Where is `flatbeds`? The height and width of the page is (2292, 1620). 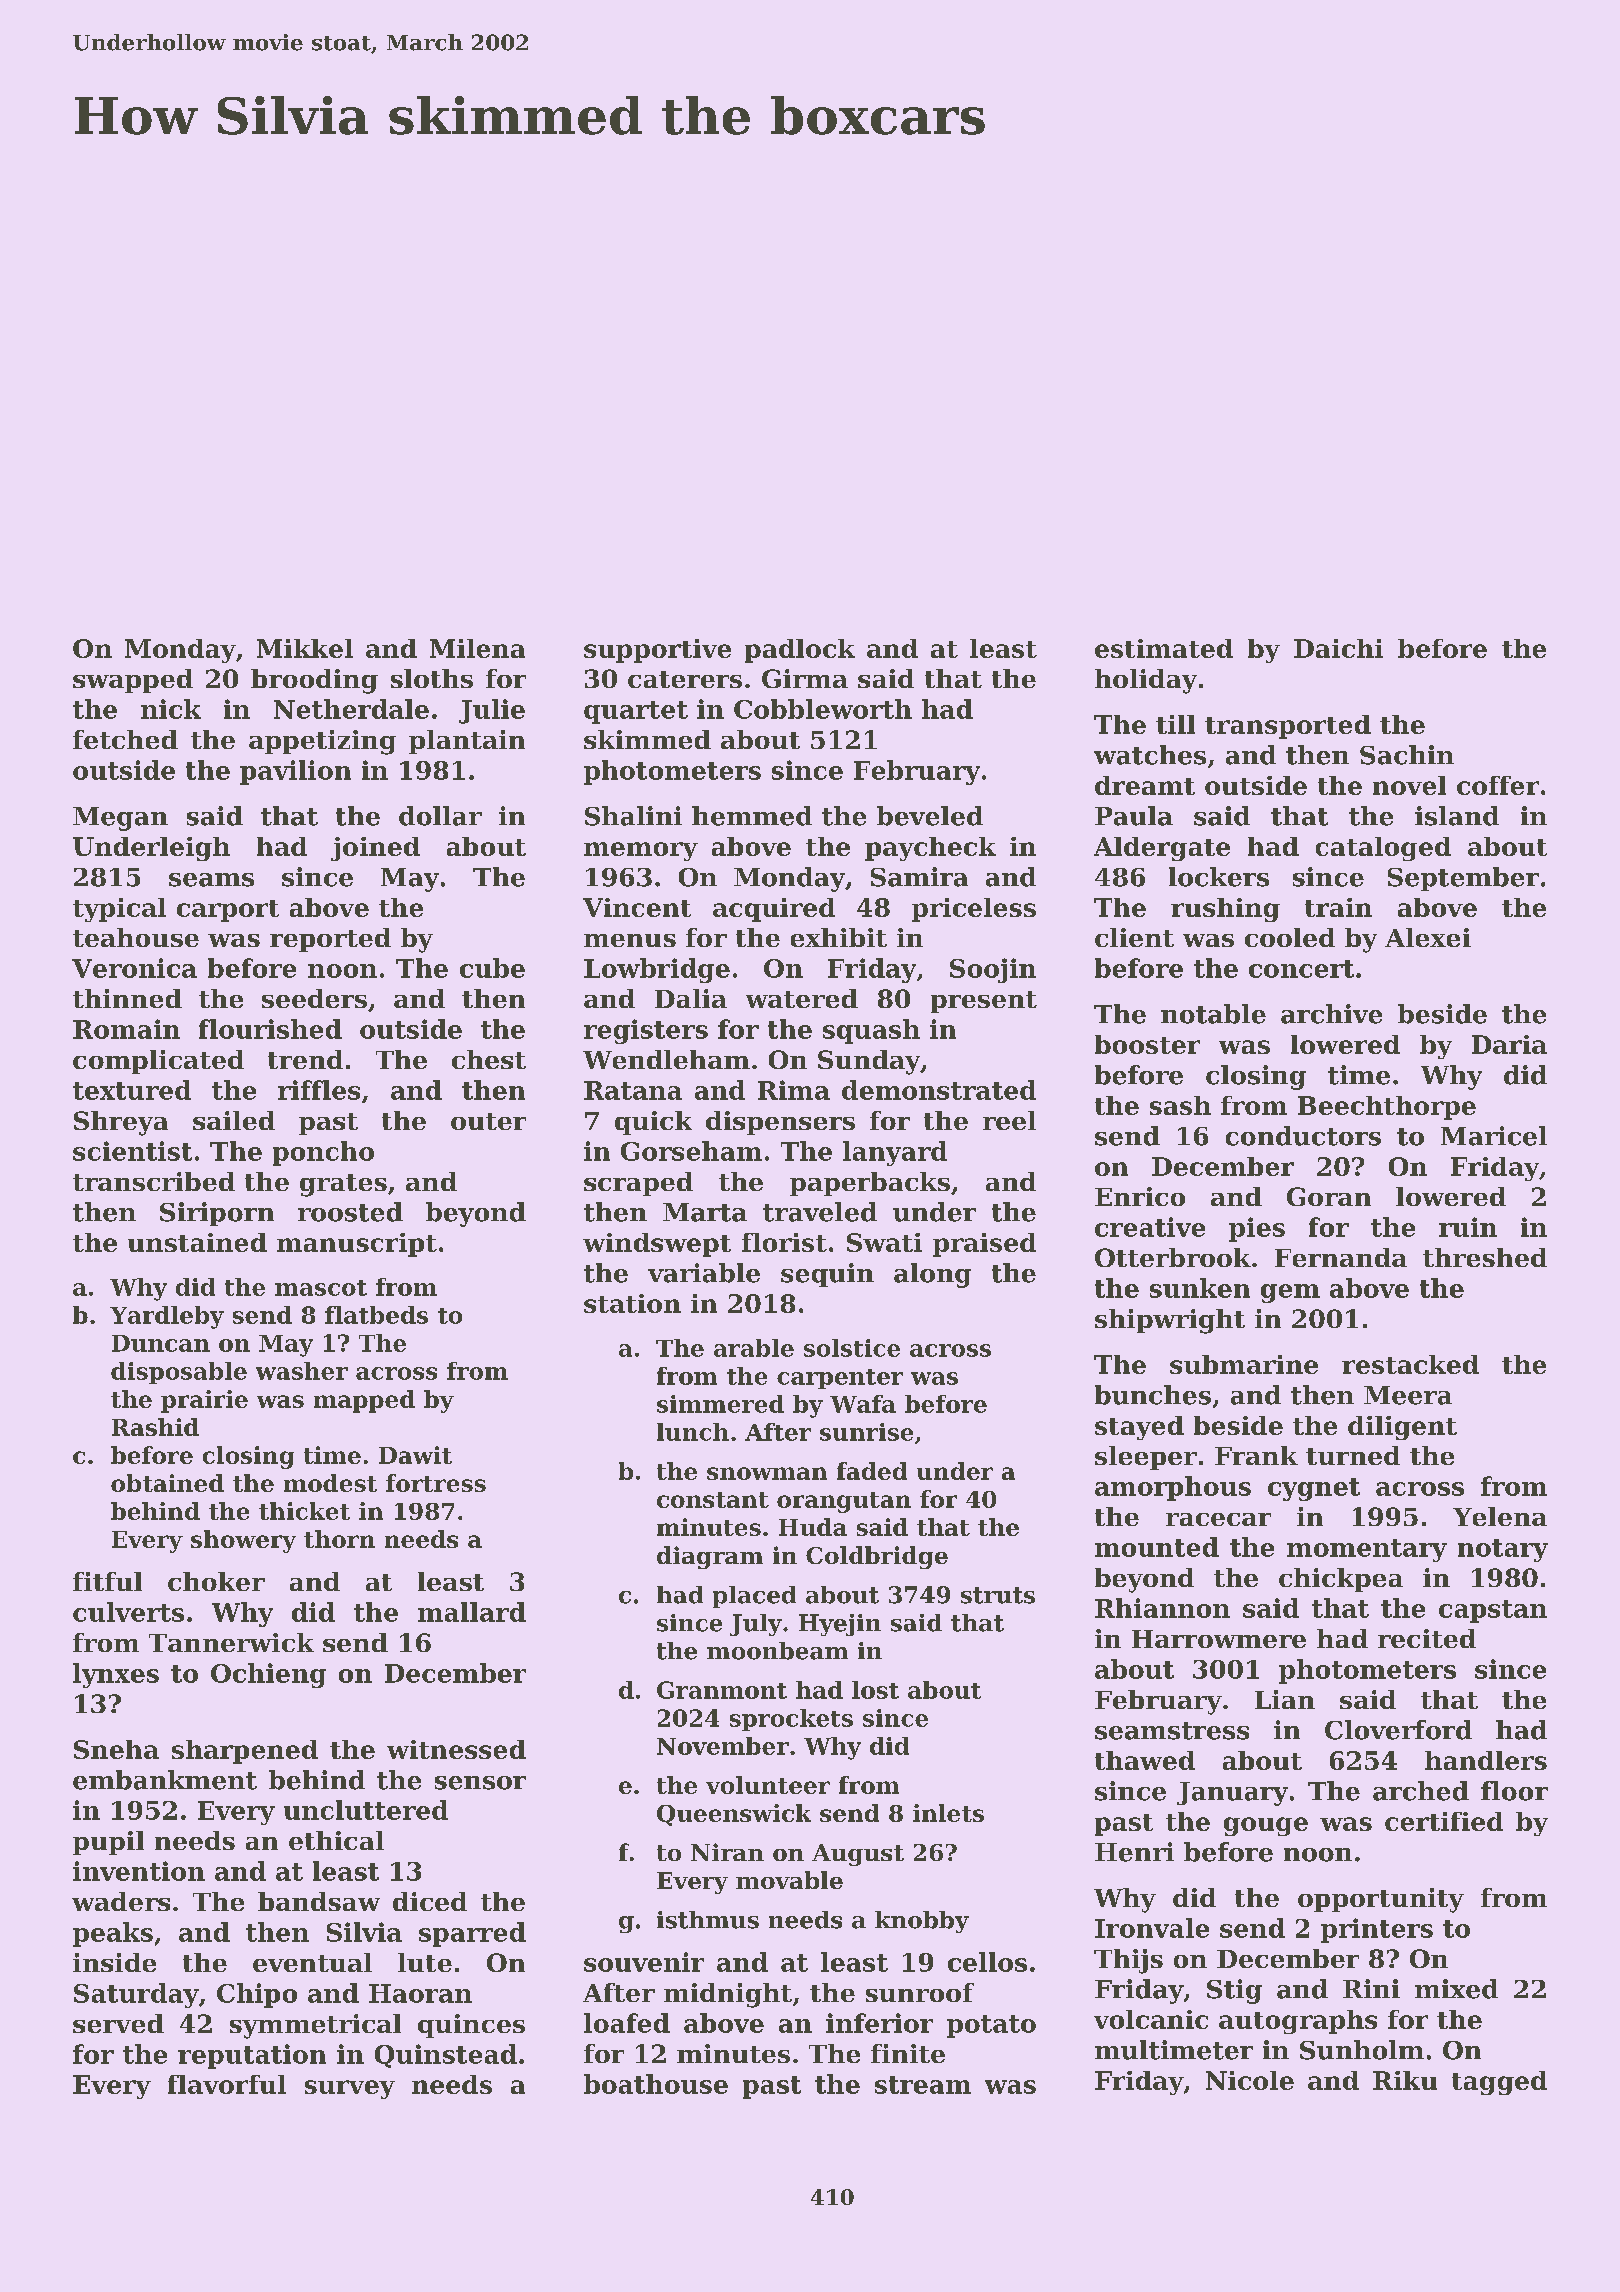
flatbeds is located at coordinates (376, 1315).
